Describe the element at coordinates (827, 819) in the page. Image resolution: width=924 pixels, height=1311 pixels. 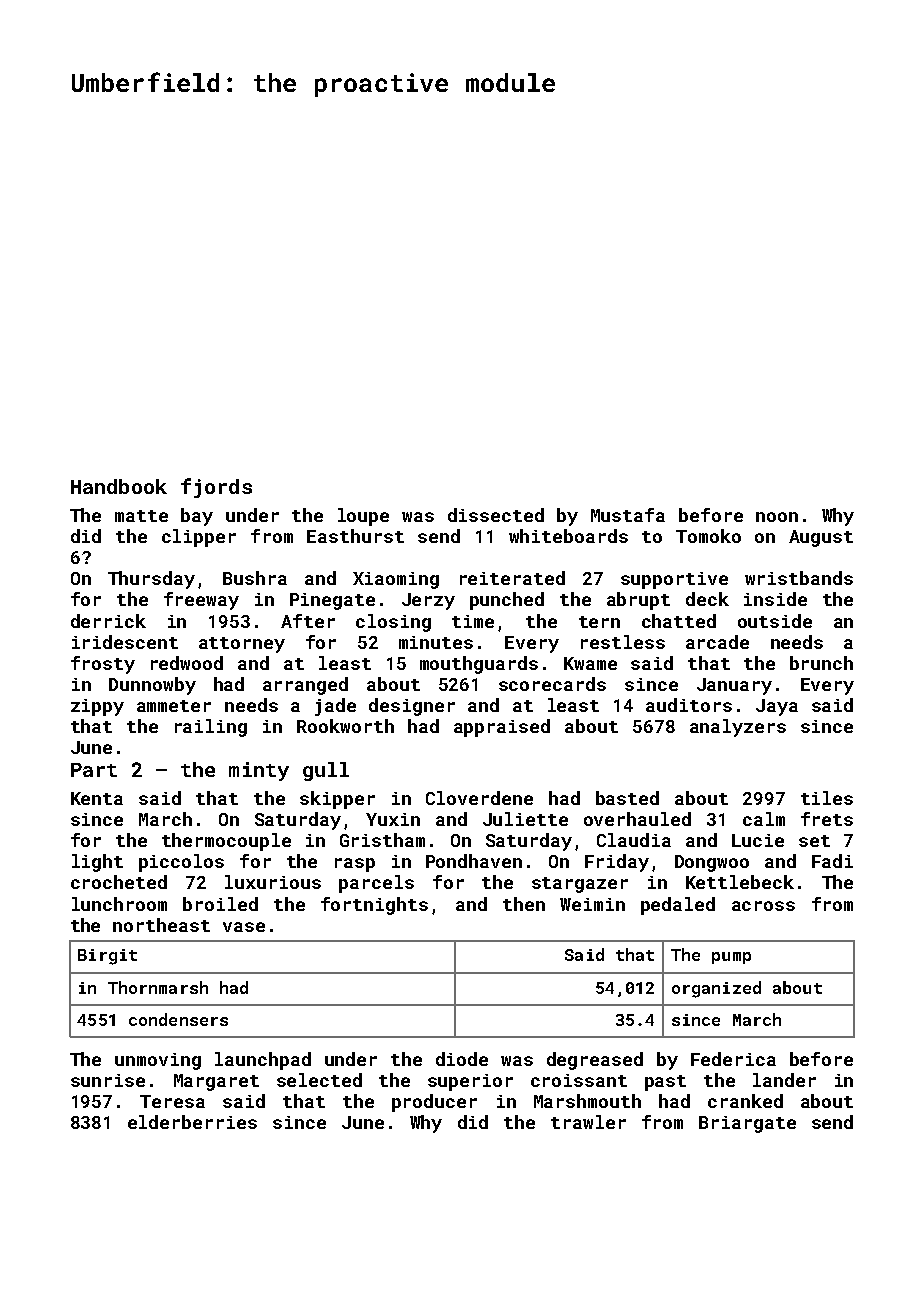
I see `frets` at that location.
